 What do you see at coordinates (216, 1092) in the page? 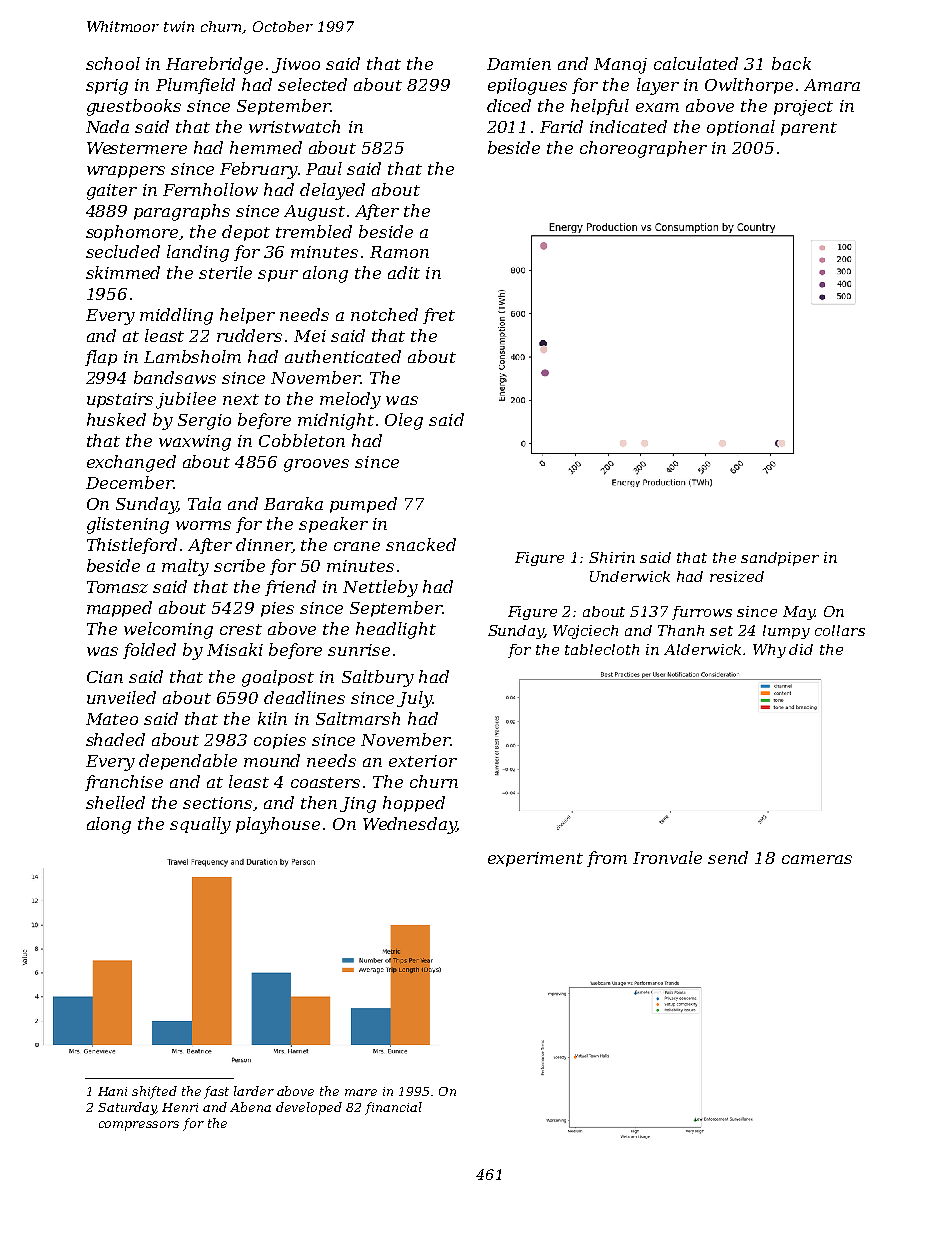
I see `fast` at bounding box center [216, 1092].
